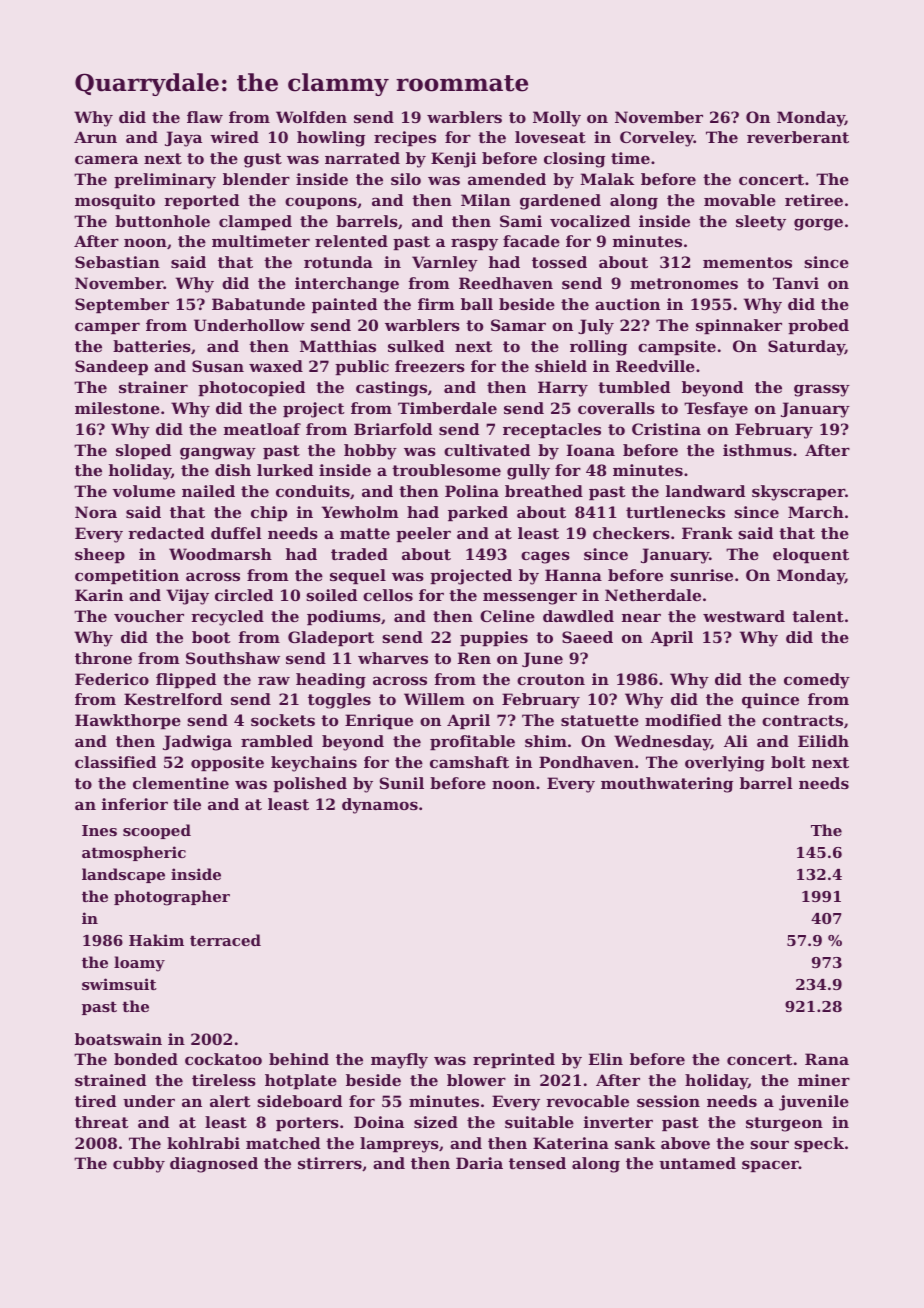  Describe the element at coordinates (406, 179) in the document. I see `silo` at that location.
